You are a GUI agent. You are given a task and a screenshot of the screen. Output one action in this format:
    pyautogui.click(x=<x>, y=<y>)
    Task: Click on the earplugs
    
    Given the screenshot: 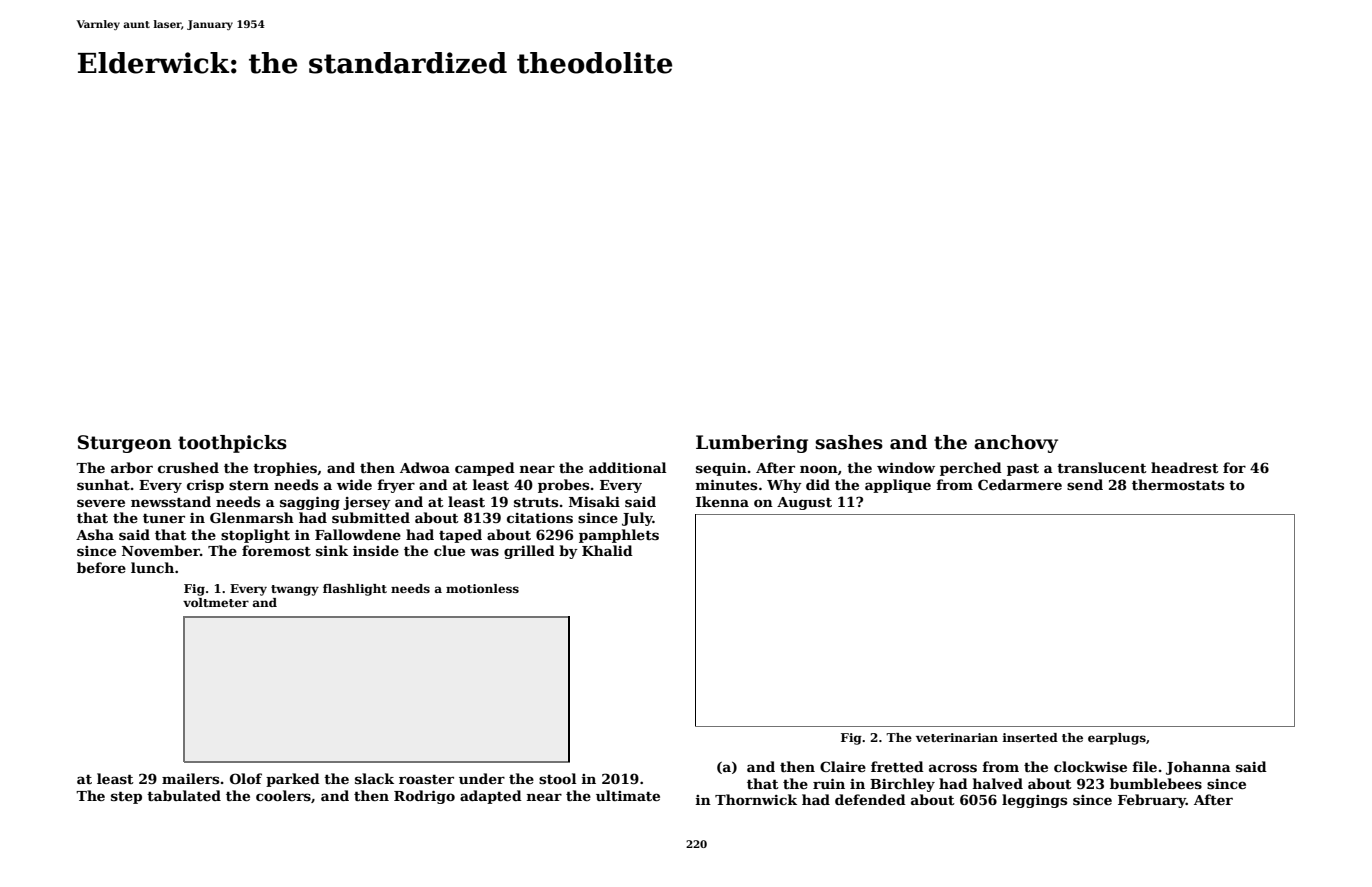 What is the action you would take?
    pyautogui.click(x=1117, y=739)
